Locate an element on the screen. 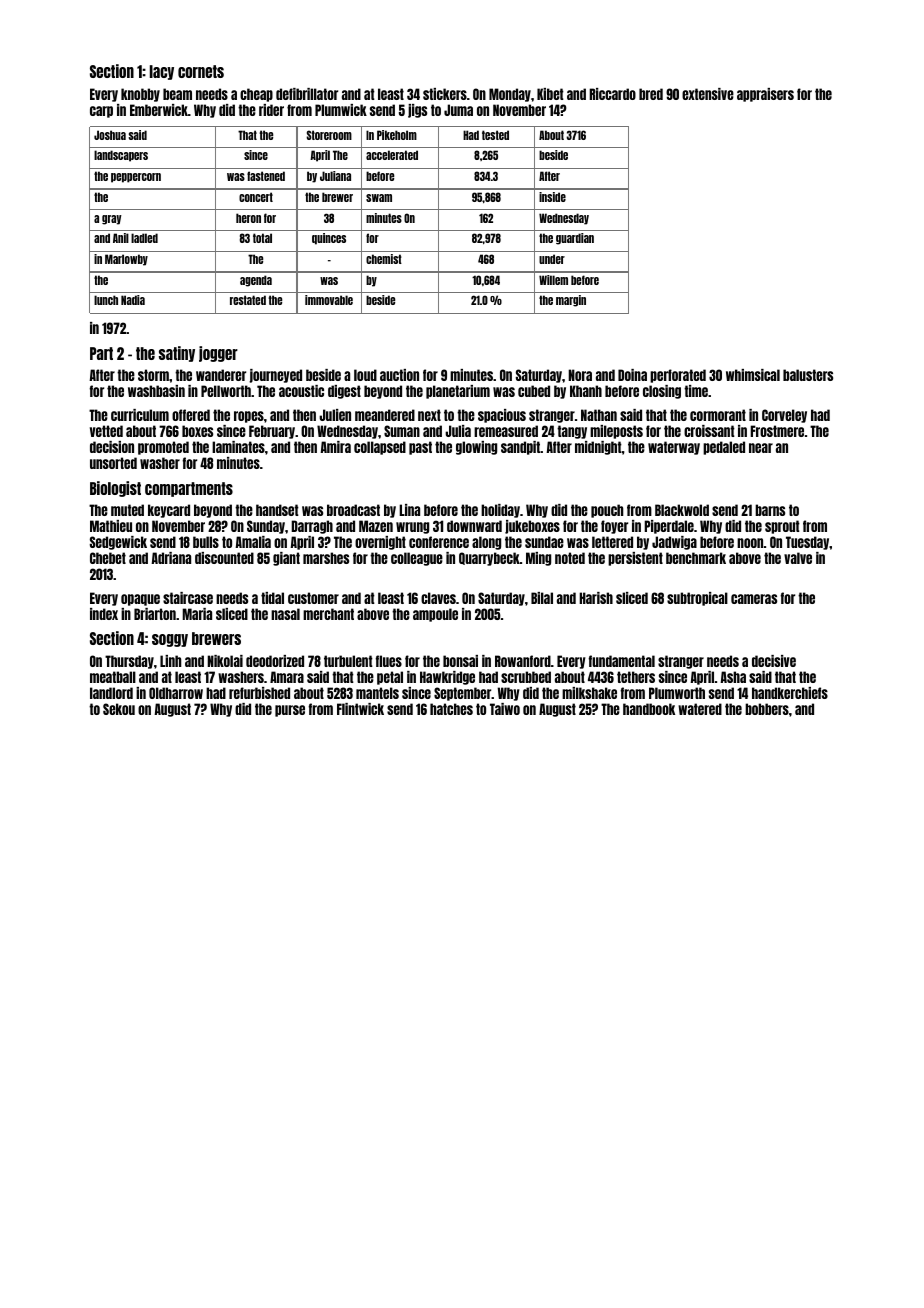 The image size is (924, 1308). Sekou is located at coordinates (119, 709).
